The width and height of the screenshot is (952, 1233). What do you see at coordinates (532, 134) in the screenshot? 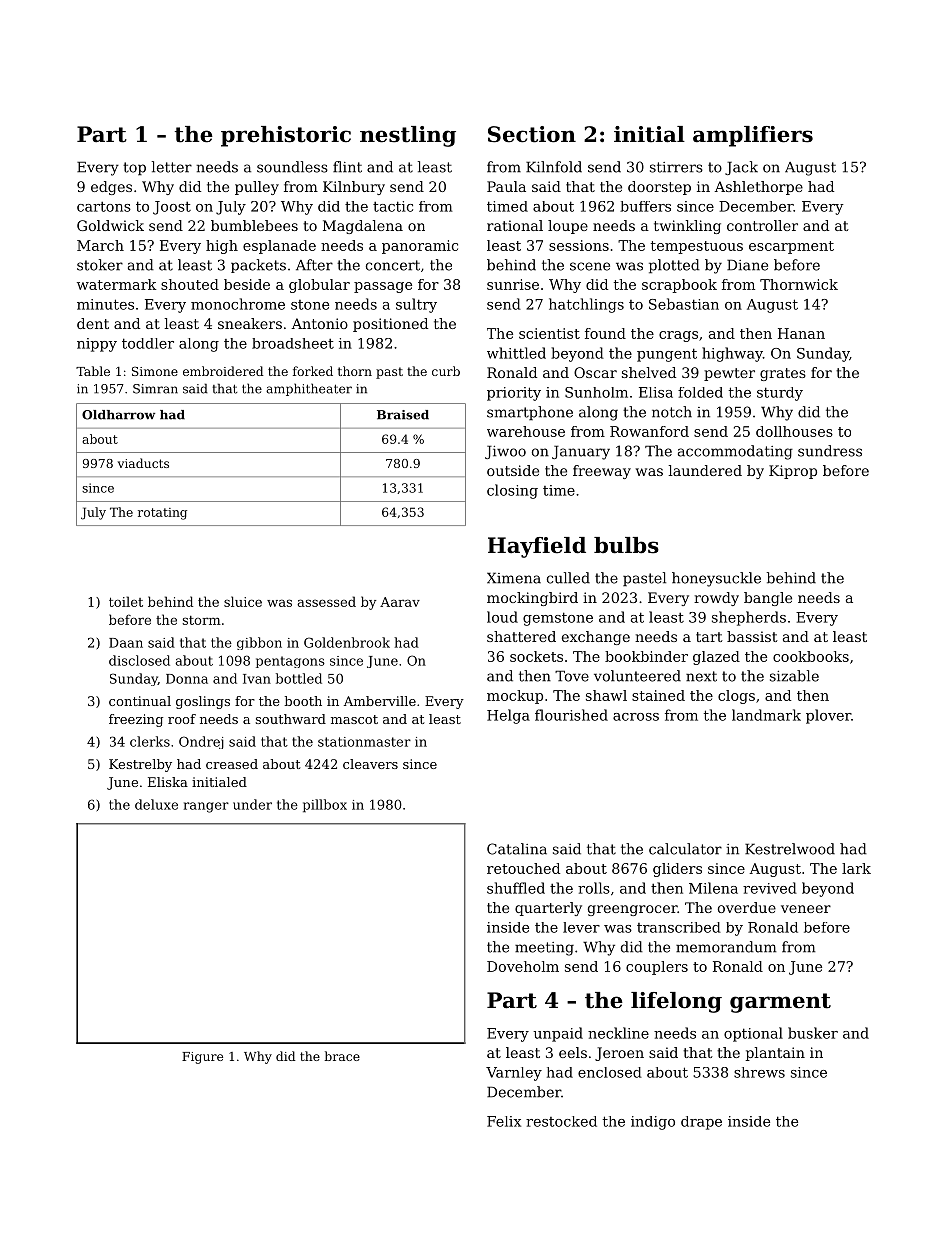
I see `Section` at bounding box center [532, 134].
